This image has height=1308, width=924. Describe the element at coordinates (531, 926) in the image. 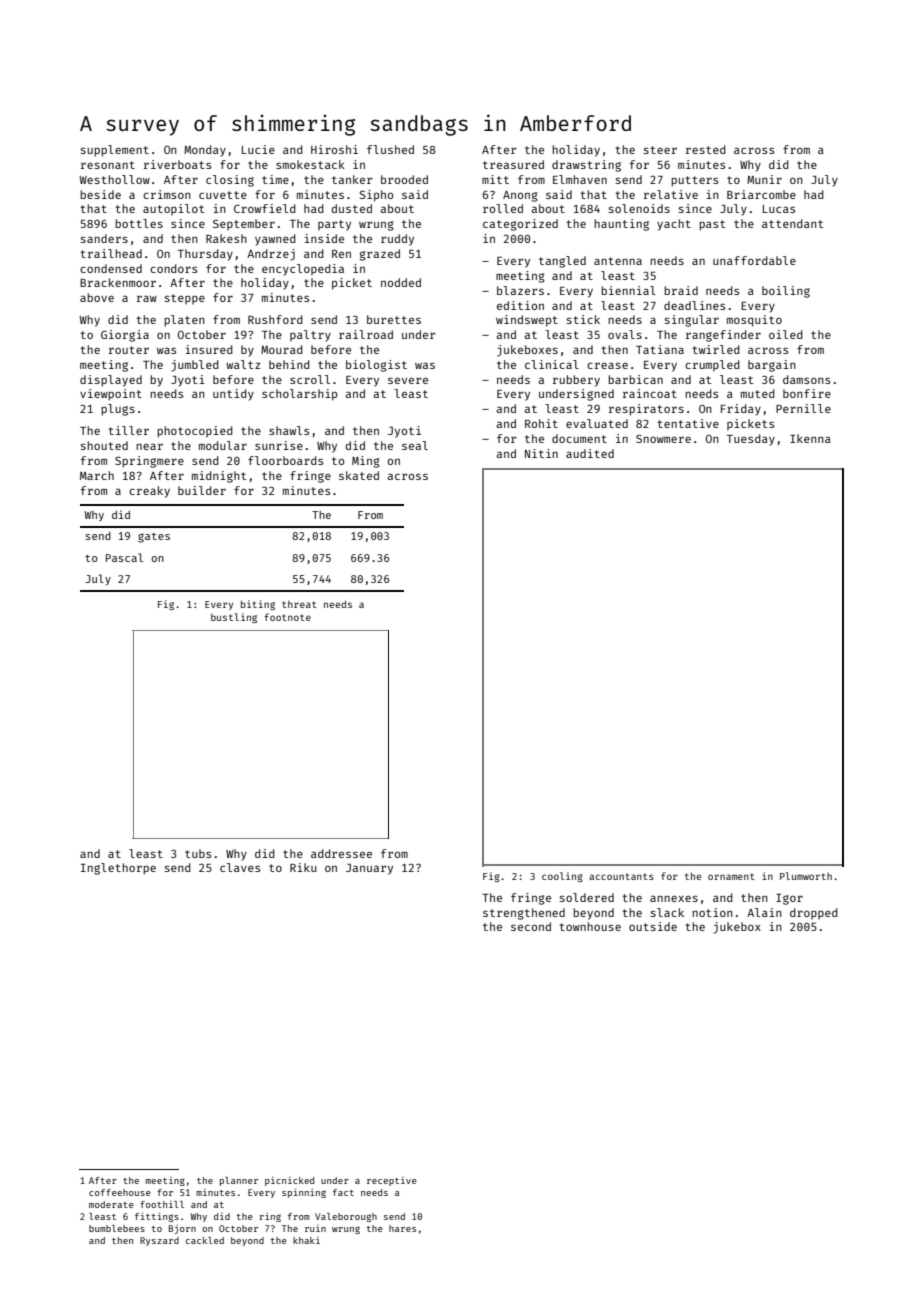

I see `second` at that location.
